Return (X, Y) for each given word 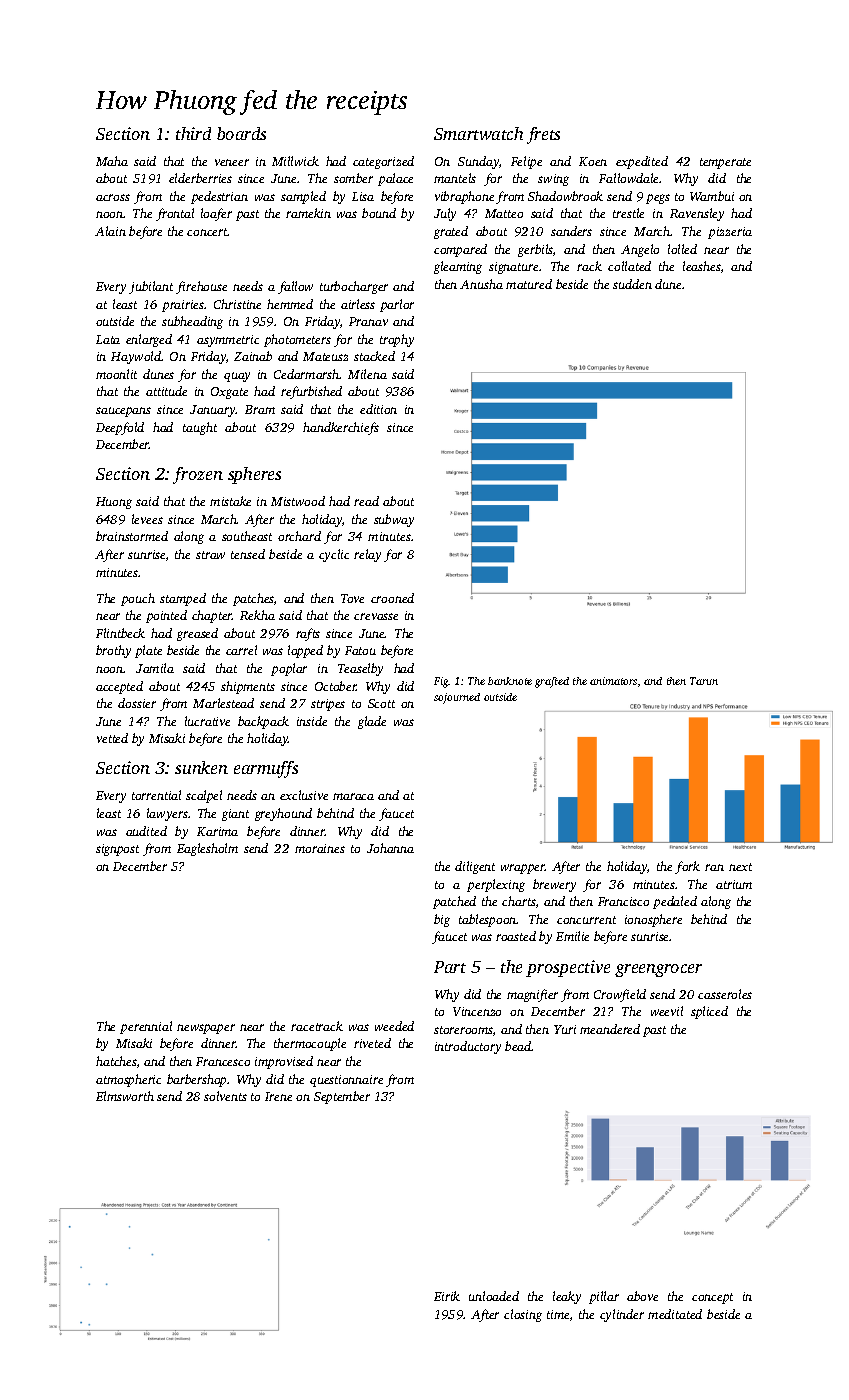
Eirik (447, 1296)
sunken (201, 767)
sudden (632, 284)
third (193, 133)
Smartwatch (478, 133)
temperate (725, 163)
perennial (146, 1027)
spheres (254, 475)
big (442, 920)
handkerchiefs (341, 428)
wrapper (523, 869)
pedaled (675, 902)
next (740, 867)
